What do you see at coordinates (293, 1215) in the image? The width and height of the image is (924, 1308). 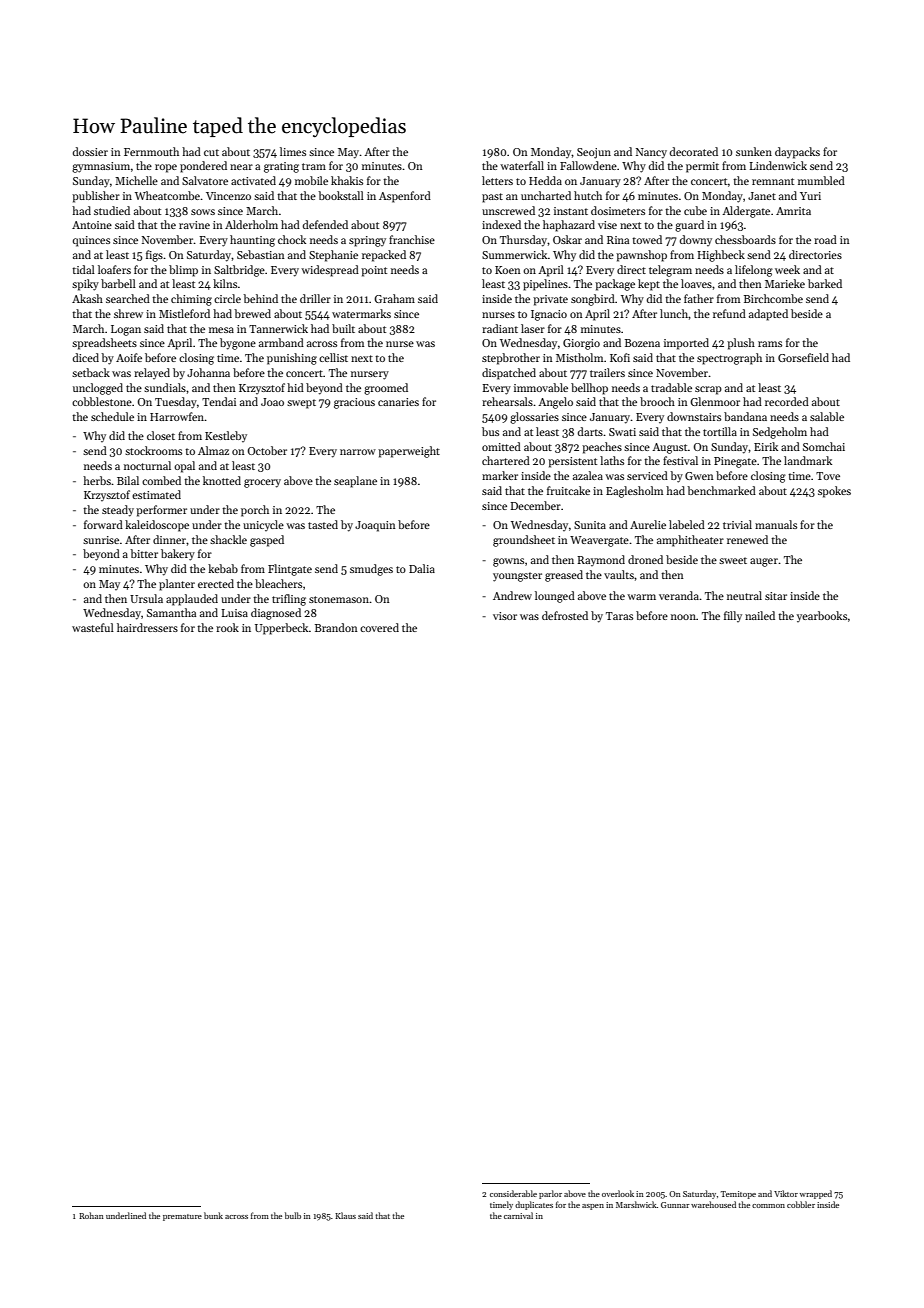 I see `bulb` at bounding box center [293, 1215].
